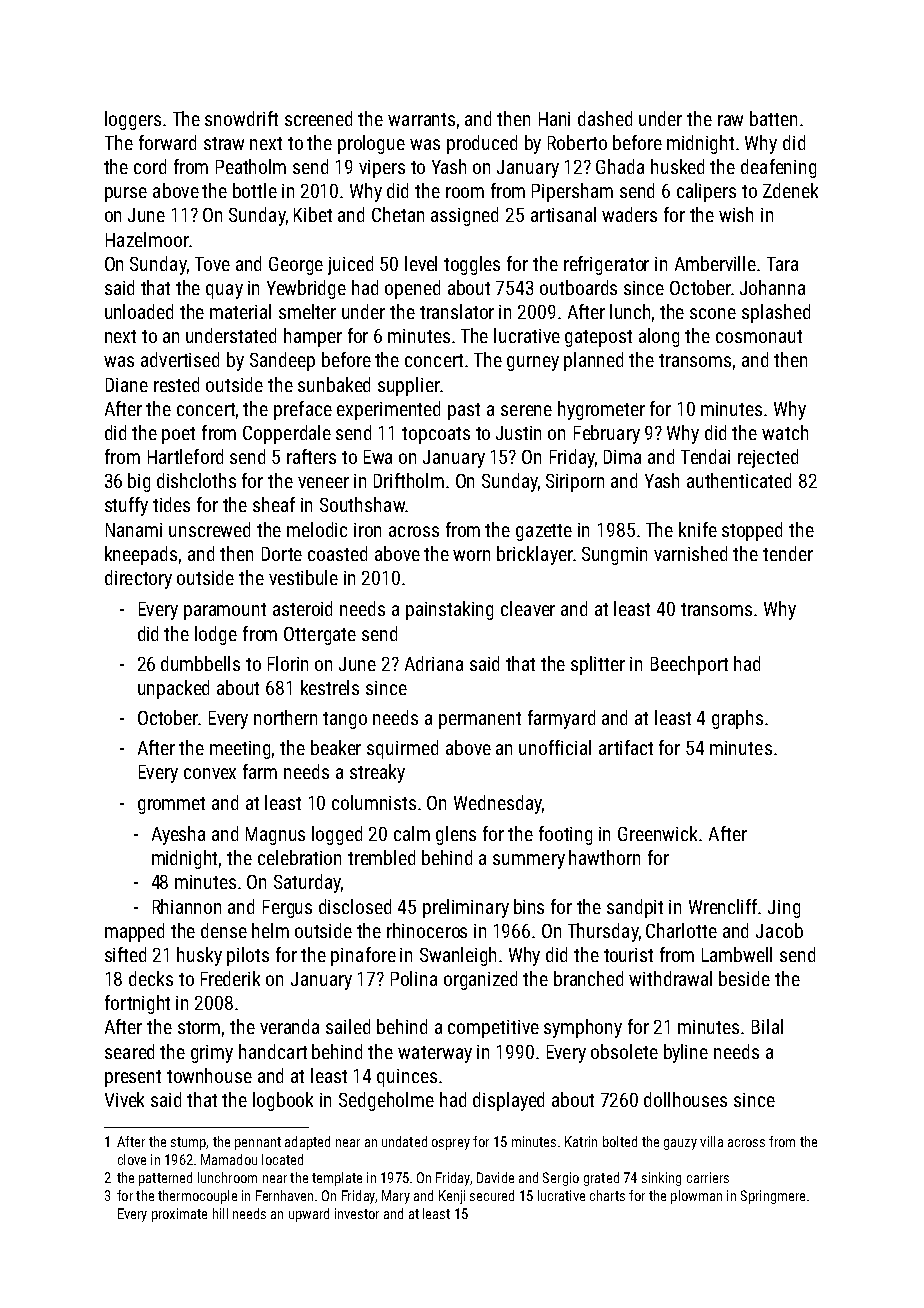 The width and height of the screenshot is (924, 1308). Describe the element at coordinates (282, 361) in the screenshot. I see `Sandeep` at that location.
